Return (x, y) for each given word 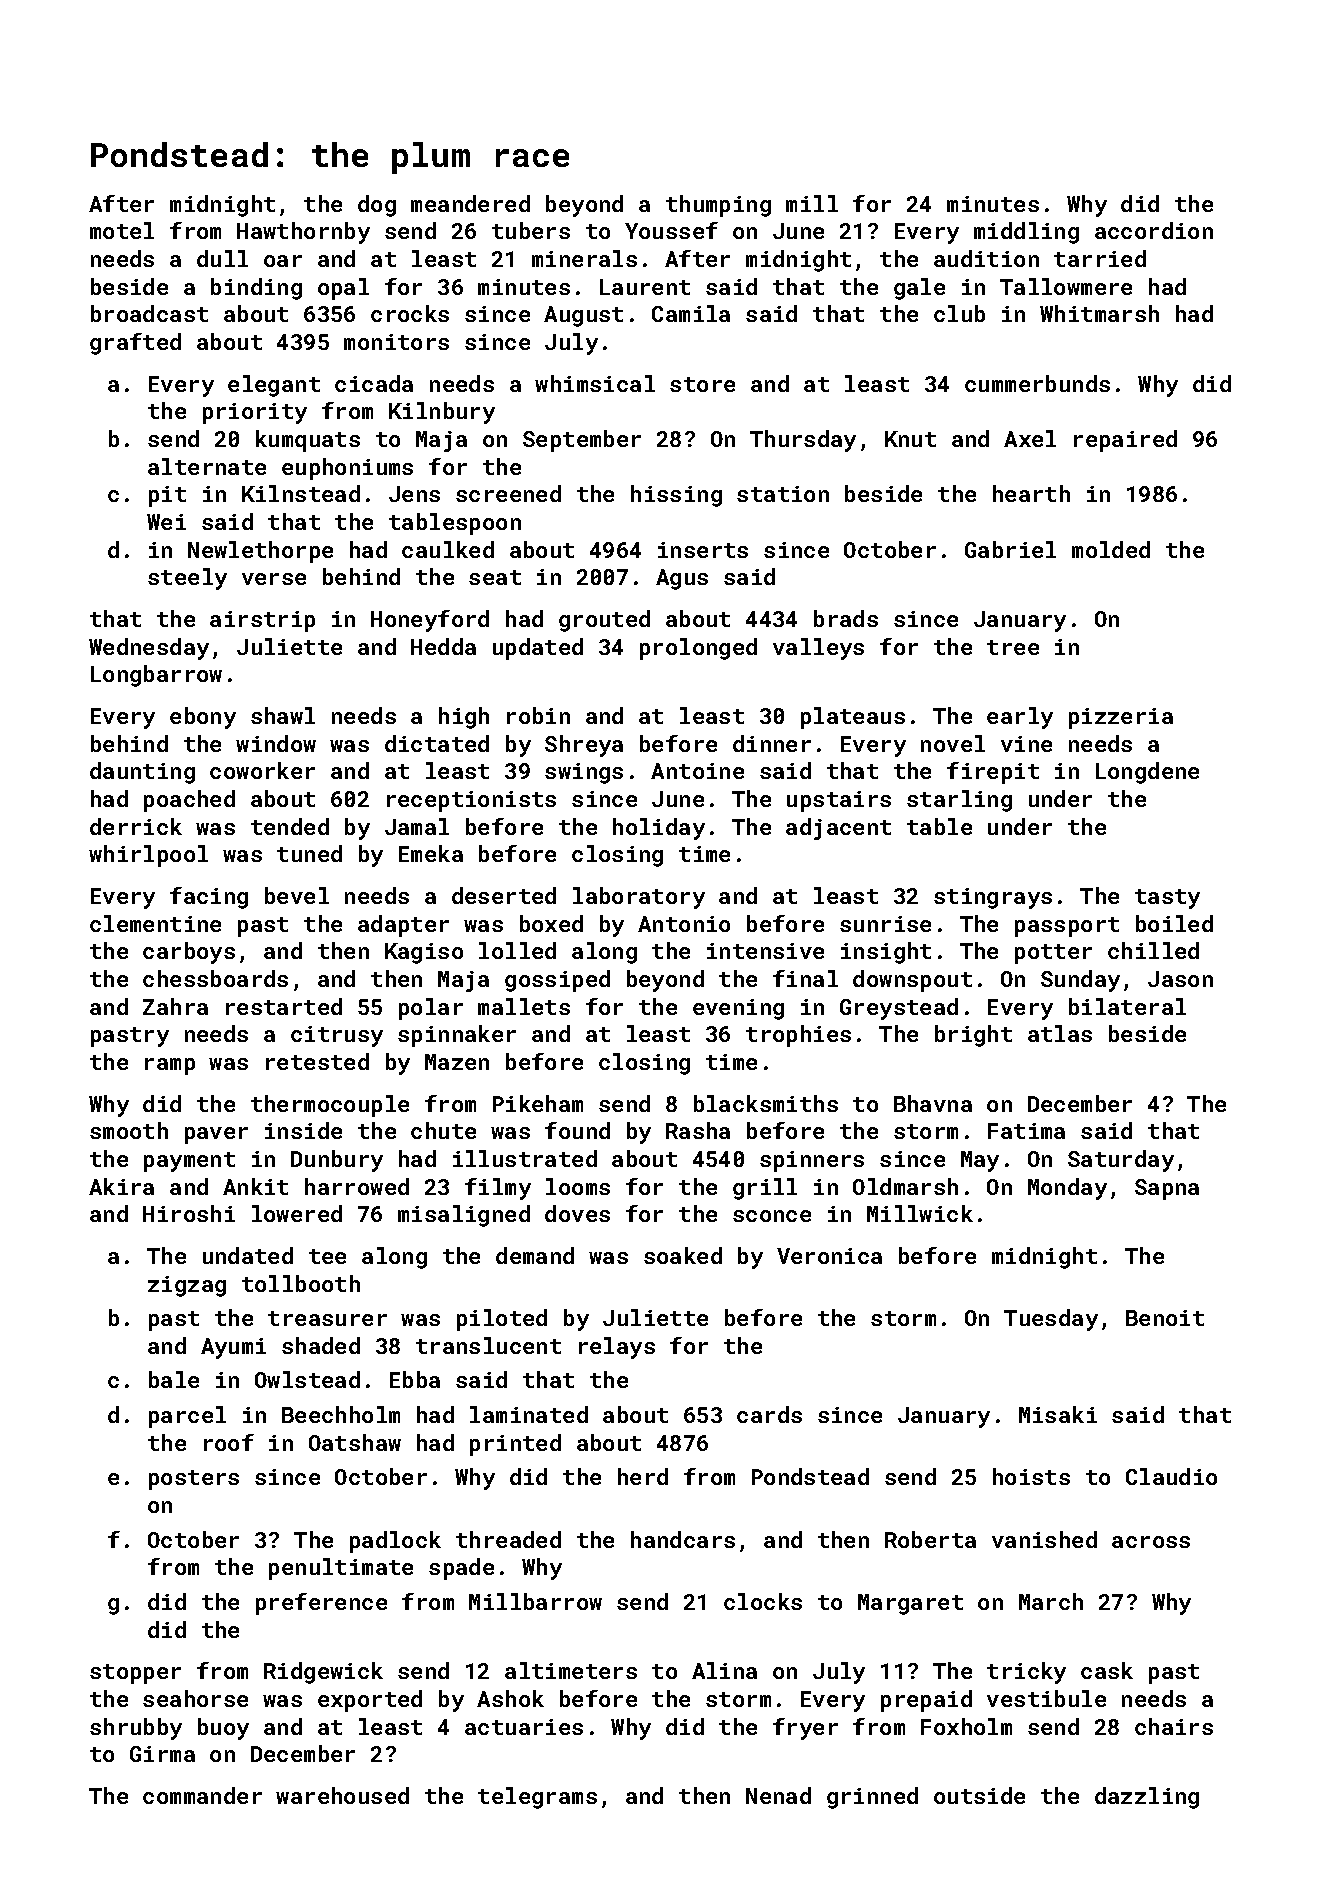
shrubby (136, 1729)
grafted (135, 344)
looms (578, 1186)
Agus (682, 579)
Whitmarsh (1099, 313)
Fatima (1026, 1131)
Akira (121, 1186)
